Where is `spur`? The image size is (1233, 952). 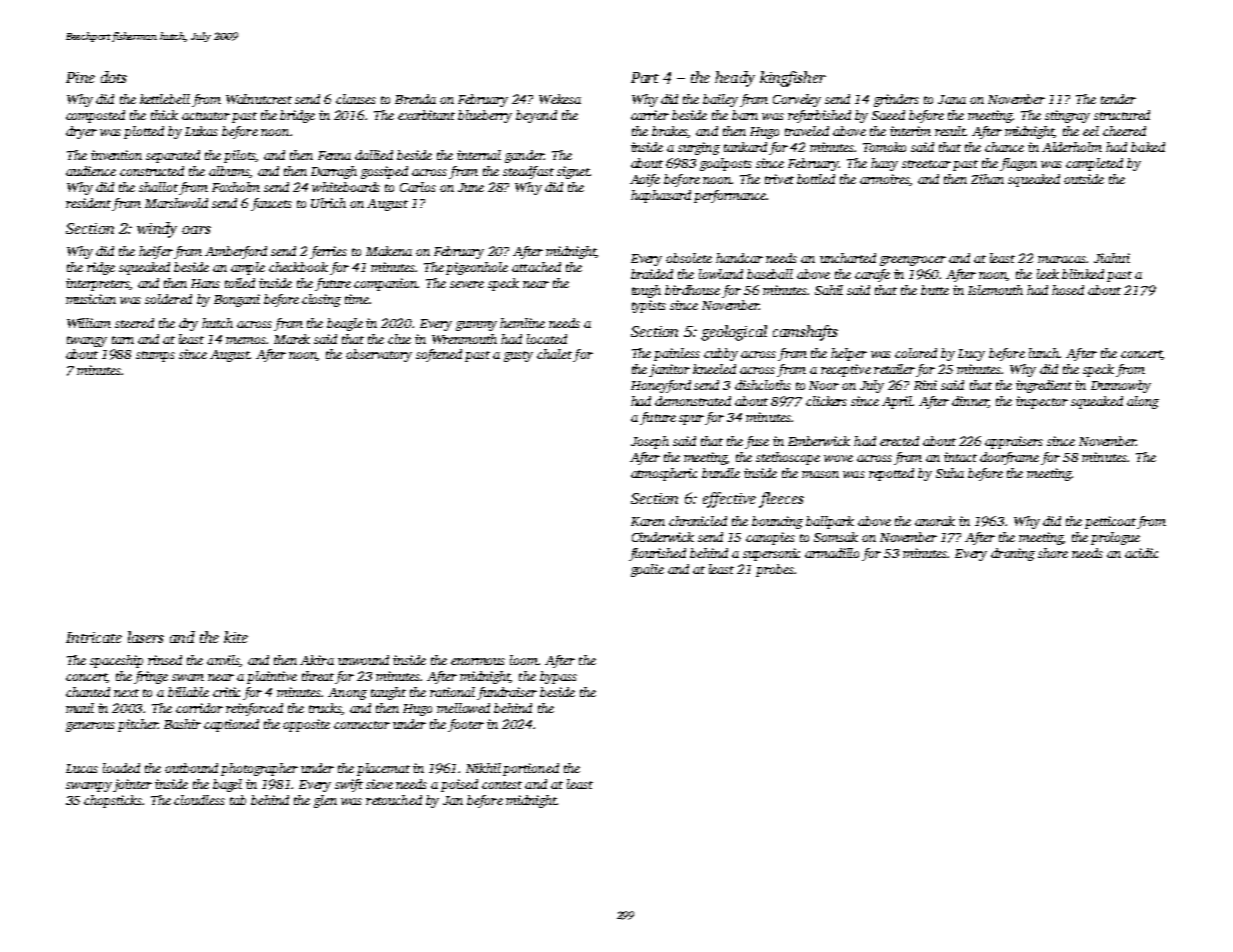 spur is located at coordinates (691, 420).
